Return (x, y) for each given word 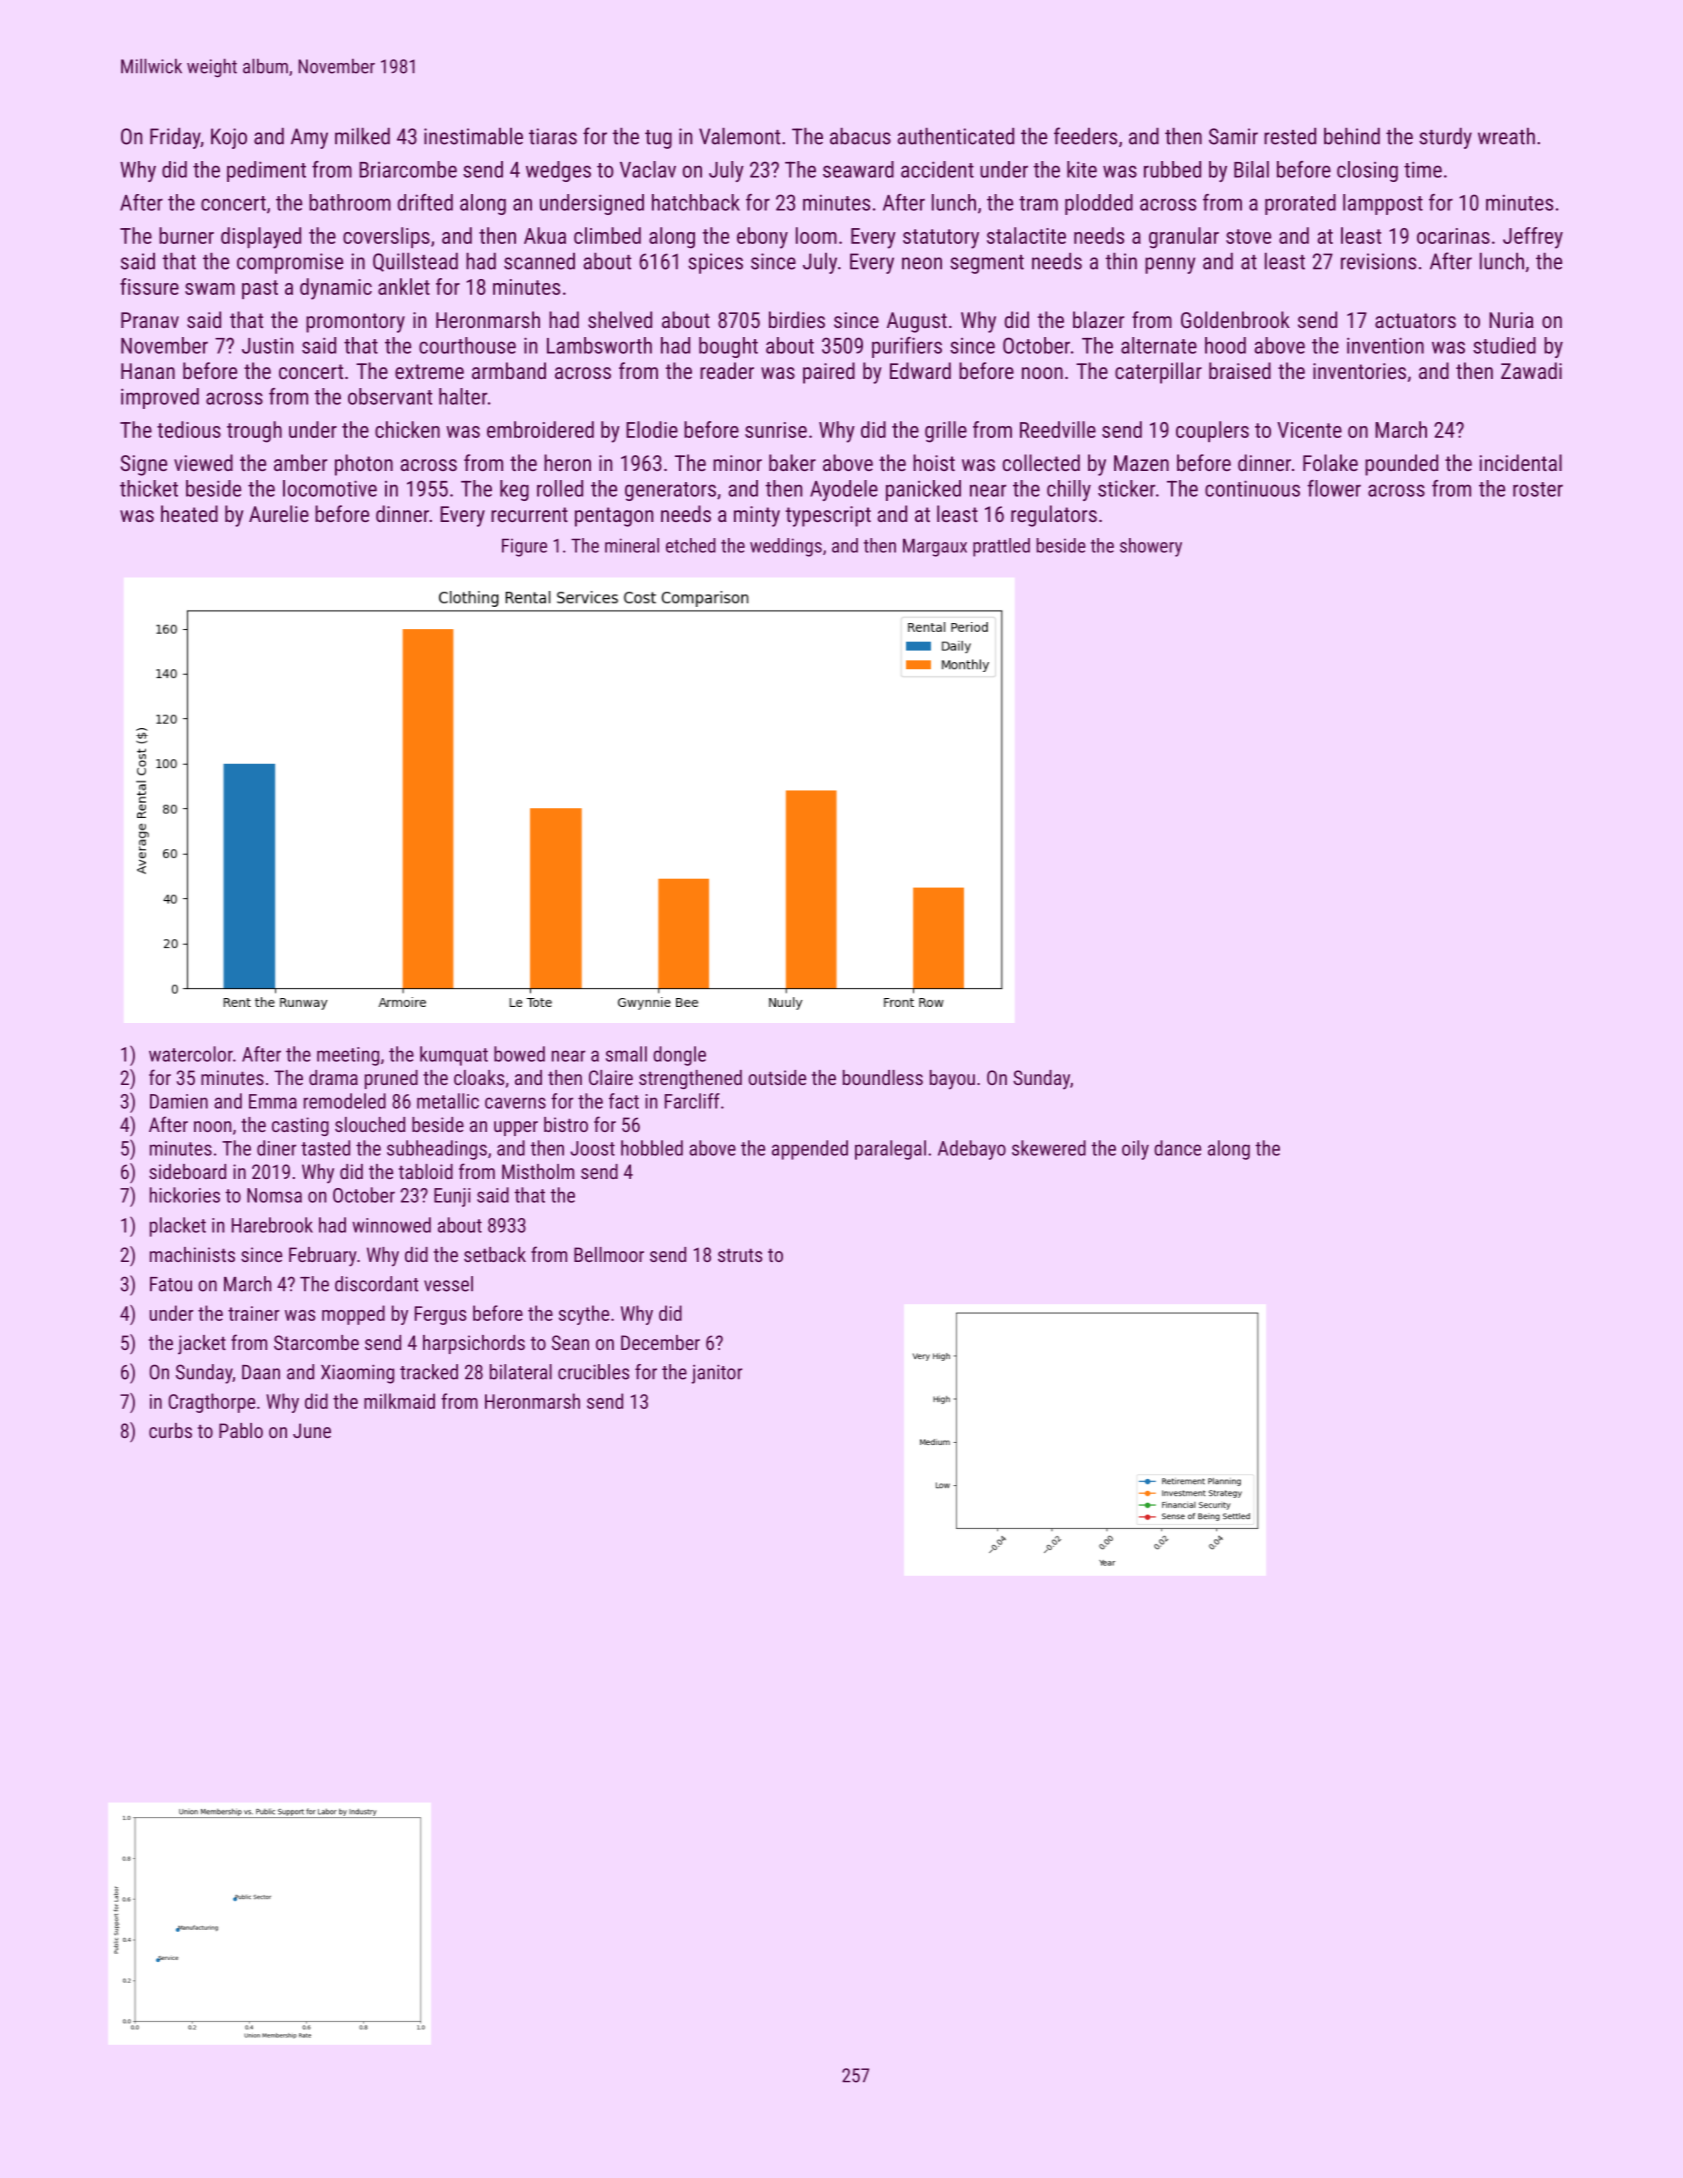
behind (1352, 136)
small (626, 1054)
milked (362, 136)
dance (1177, 1148)
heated (189, 513)
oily (1135, 1150)
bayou (952, 1080)
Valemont (739, 136)
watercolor (191, 1054)
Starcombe (316, 1342)
